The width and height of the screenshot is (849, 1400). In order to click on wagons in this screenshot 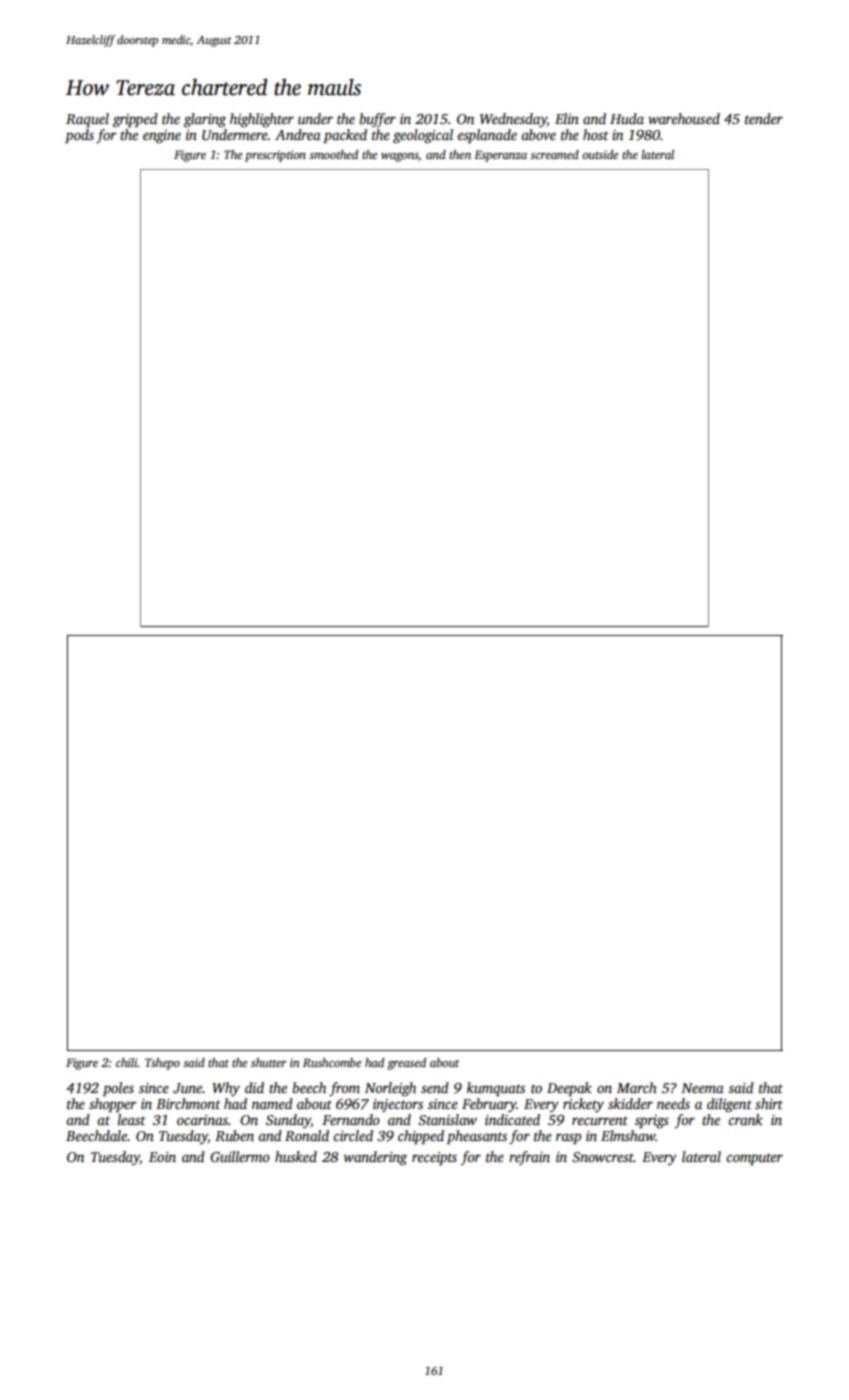, I will do `click(400, 157)`.
